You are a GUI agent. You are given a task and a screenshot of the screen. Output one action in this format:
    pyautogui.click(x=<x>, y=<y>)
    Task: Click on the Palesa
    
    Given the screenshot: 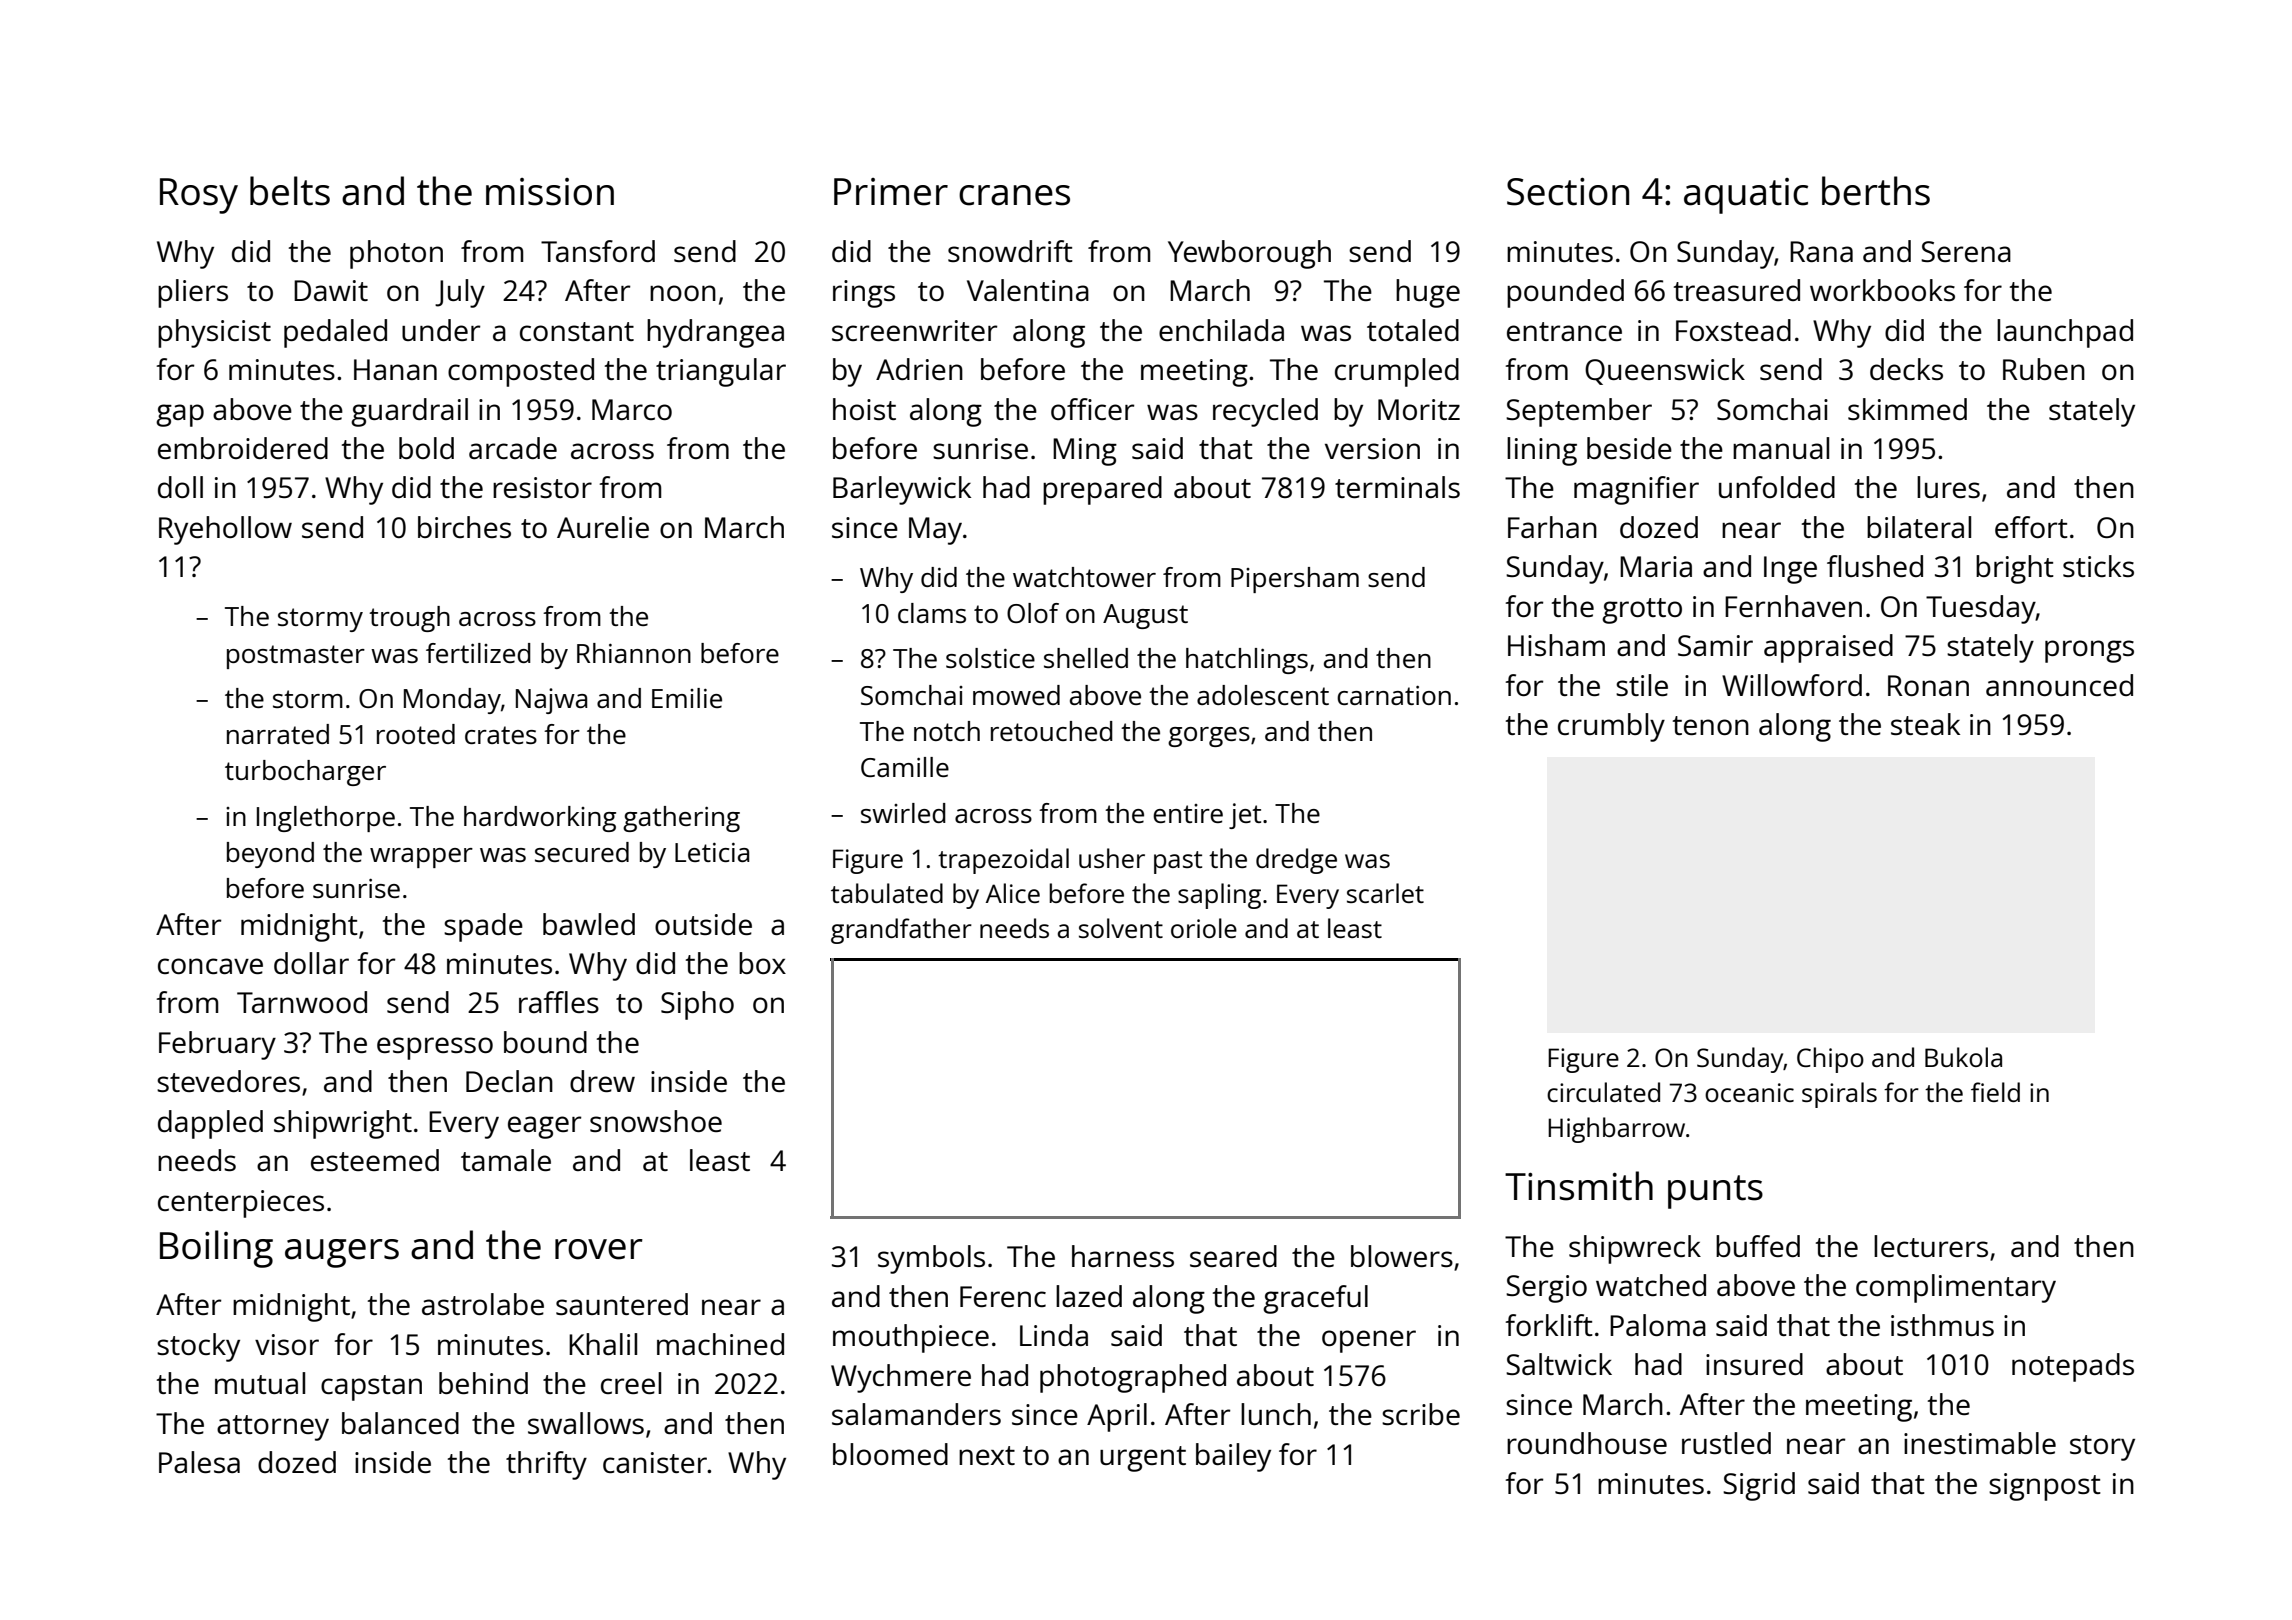 What is the action you would take?
    pyautogui.click(x=199, y=1462)
